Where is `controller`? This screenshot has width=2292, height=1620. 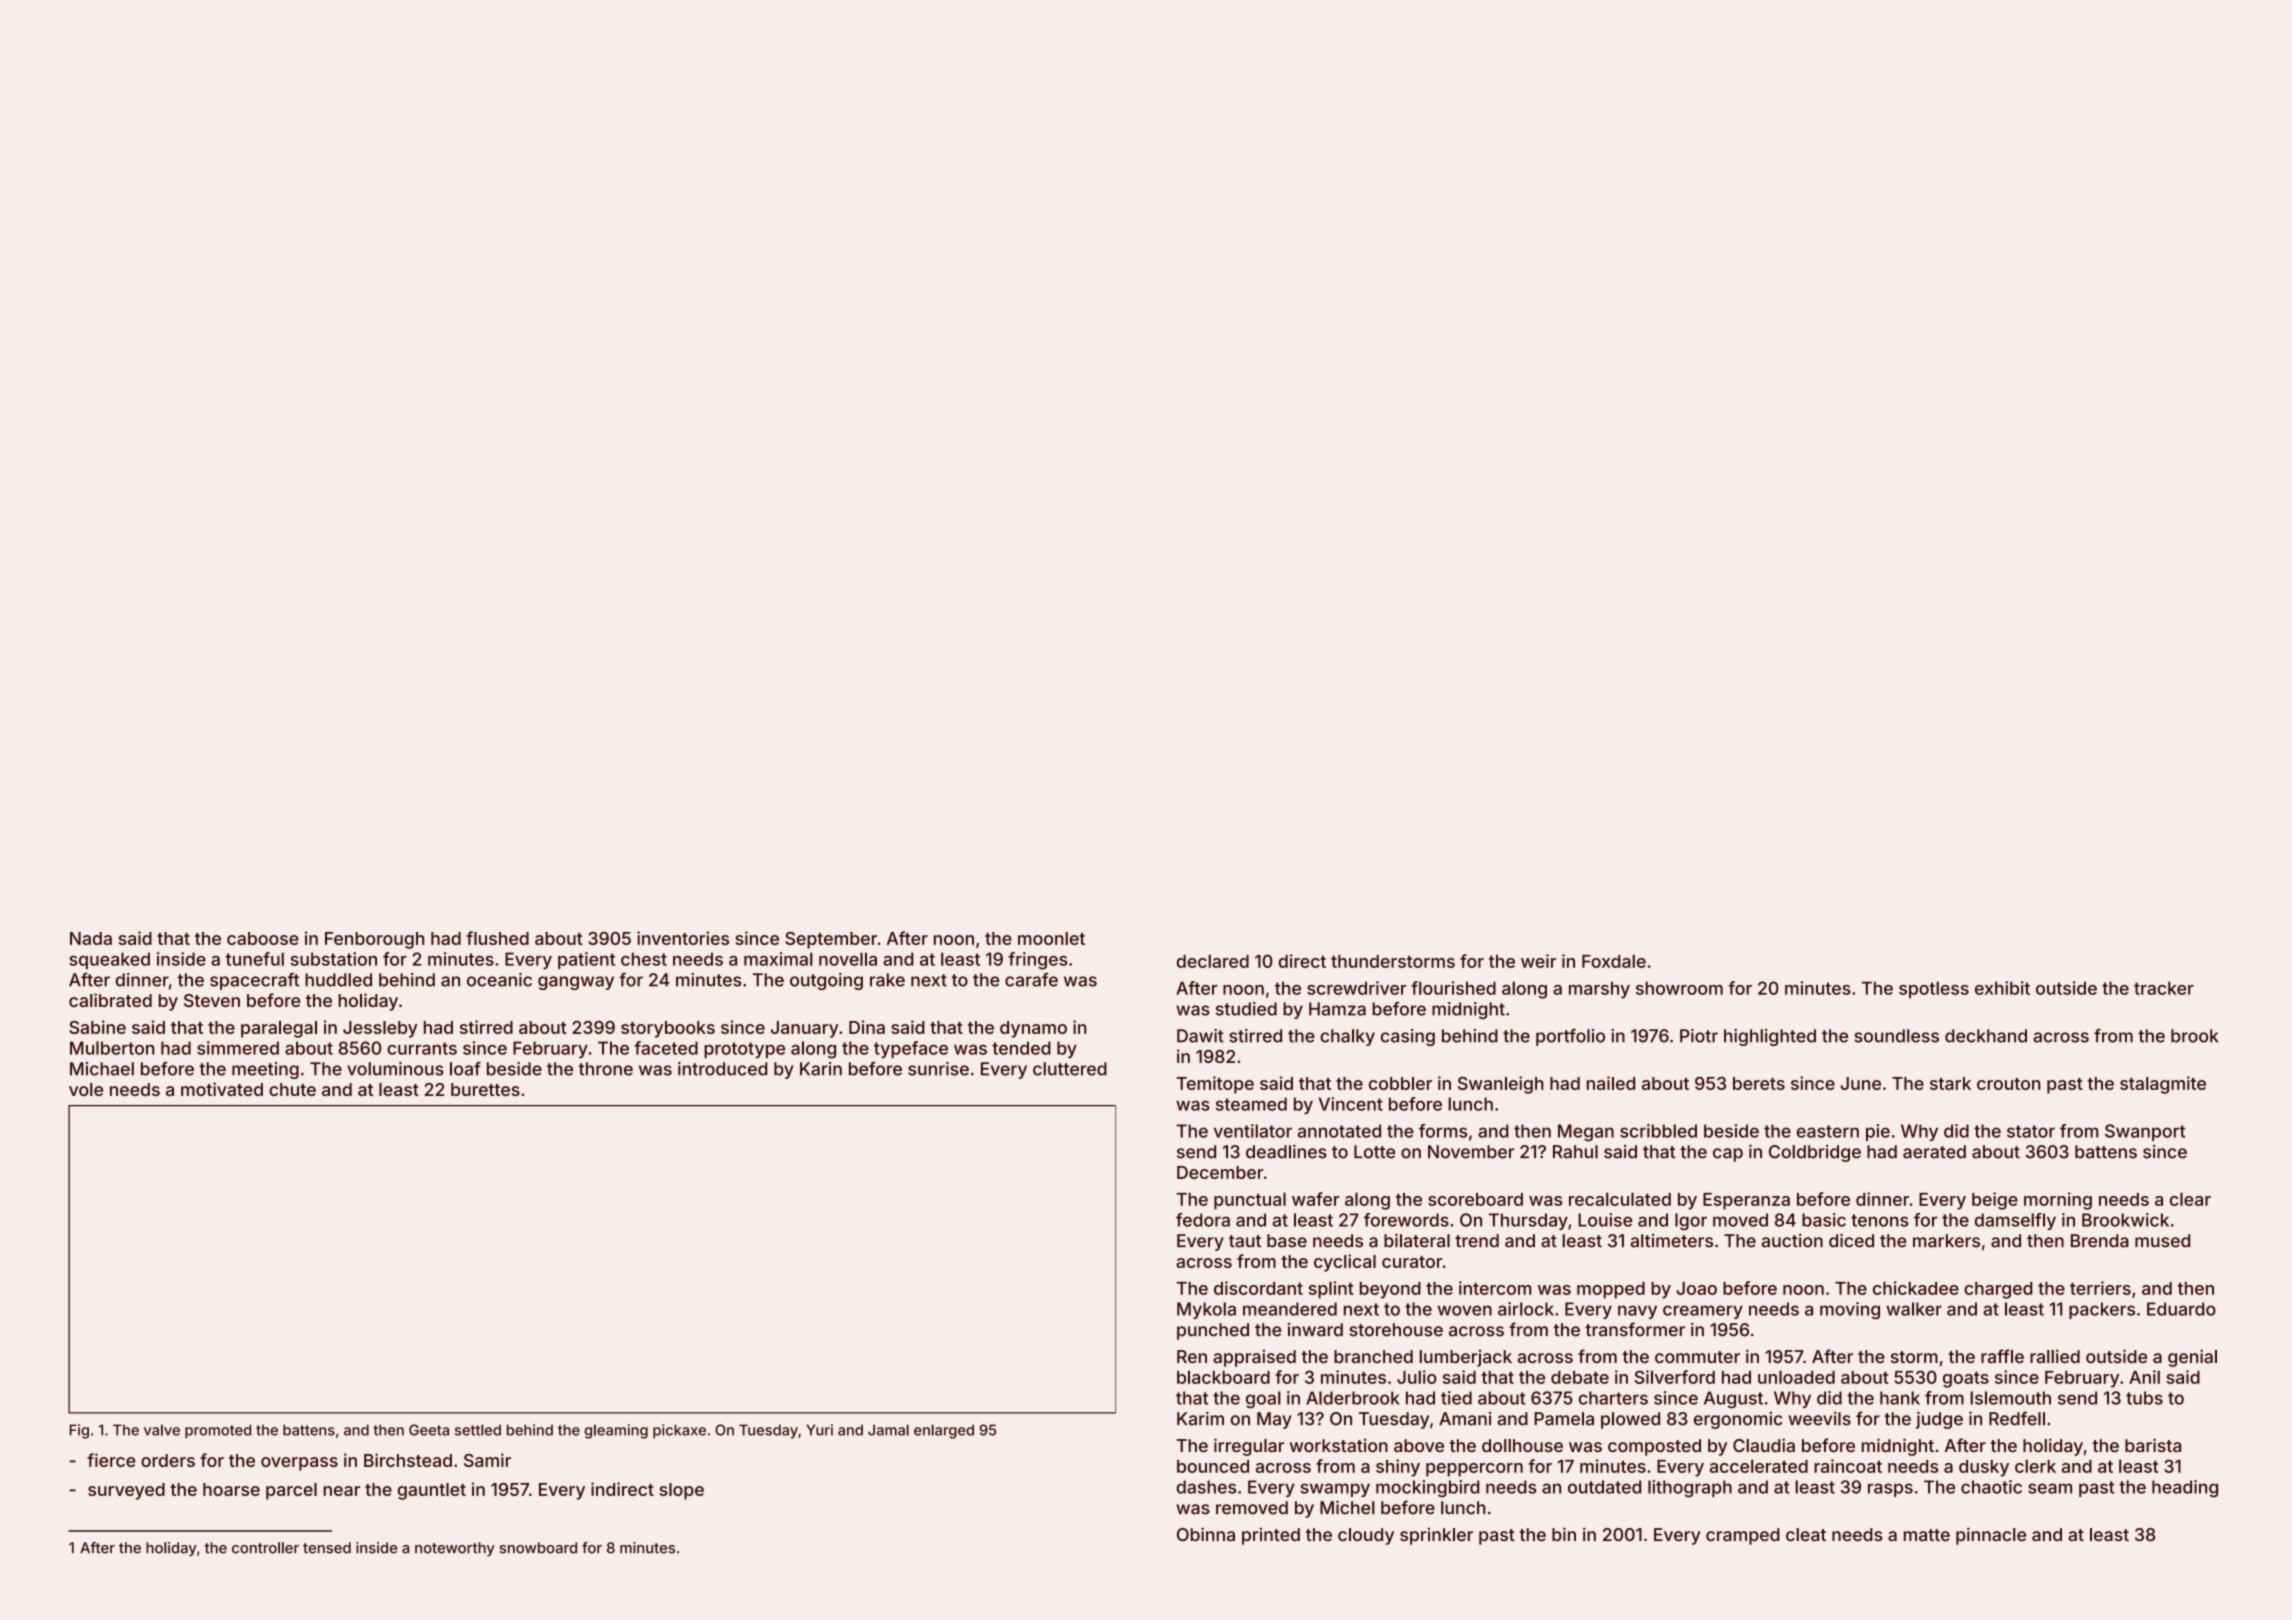 controller is located at coordinates (265, 1548).
